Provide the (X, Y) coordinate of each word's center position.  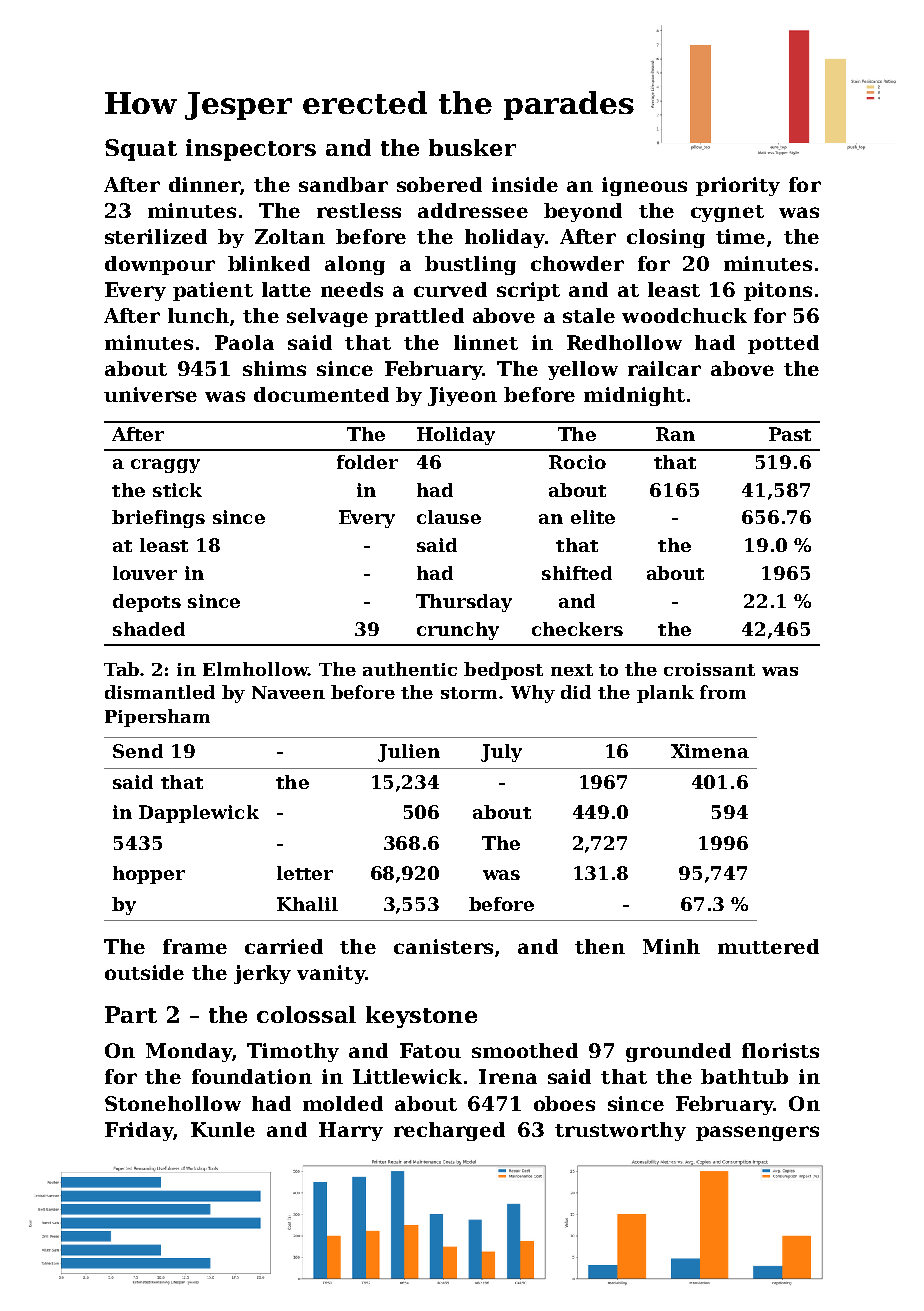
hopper (149, 875)
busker (472, 147)
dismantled (160, 692)
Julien (409, 753)
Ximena (710, 751)
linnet (486, 342)
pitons (778, 291)
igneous (644, 186)
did (576, 692)
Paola (244, 342)
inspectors (251, 150)
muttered (768, 946)
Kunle (223, 1129)
